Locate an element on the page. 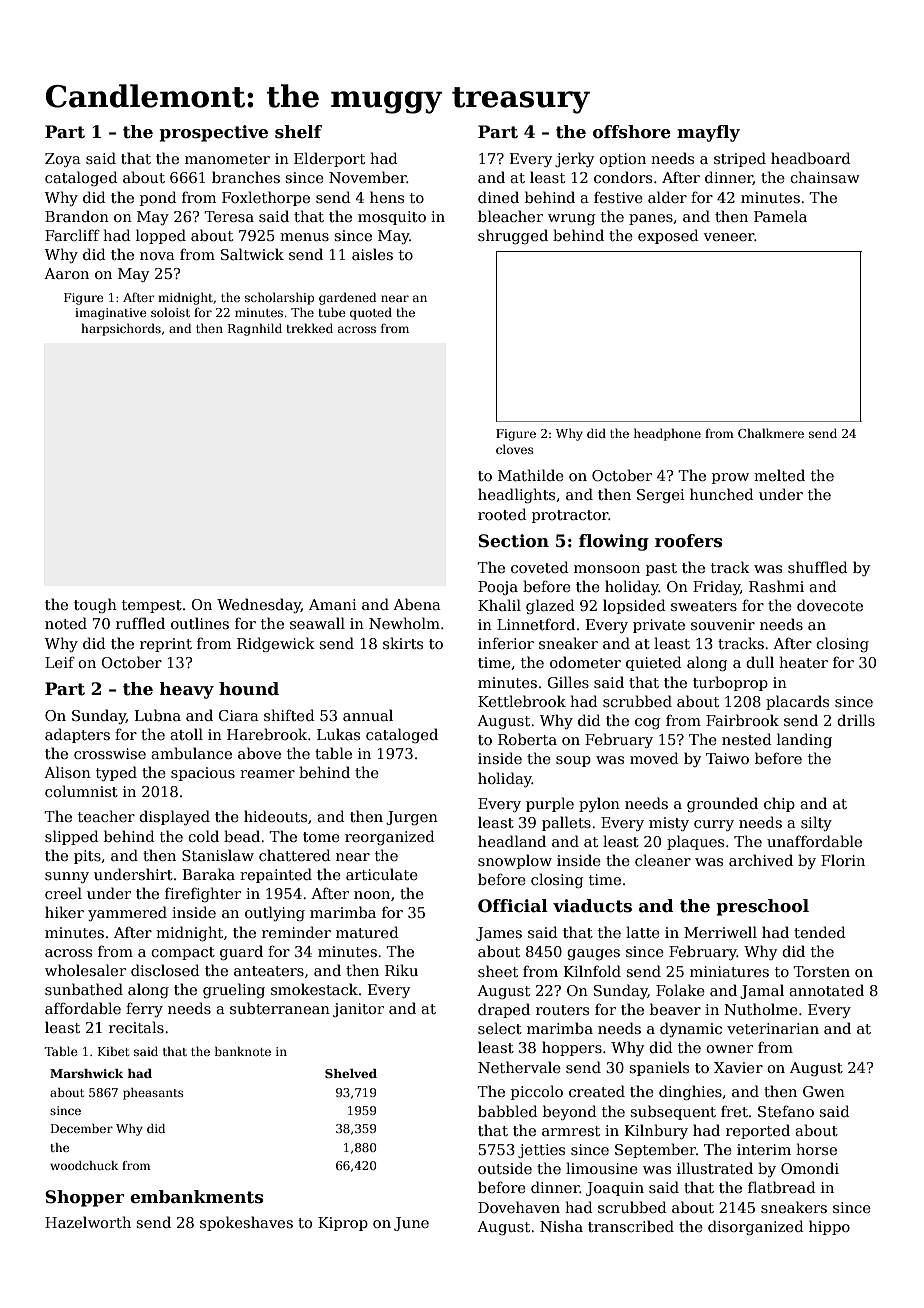  Elderport is located at coordinates (329, 159).
